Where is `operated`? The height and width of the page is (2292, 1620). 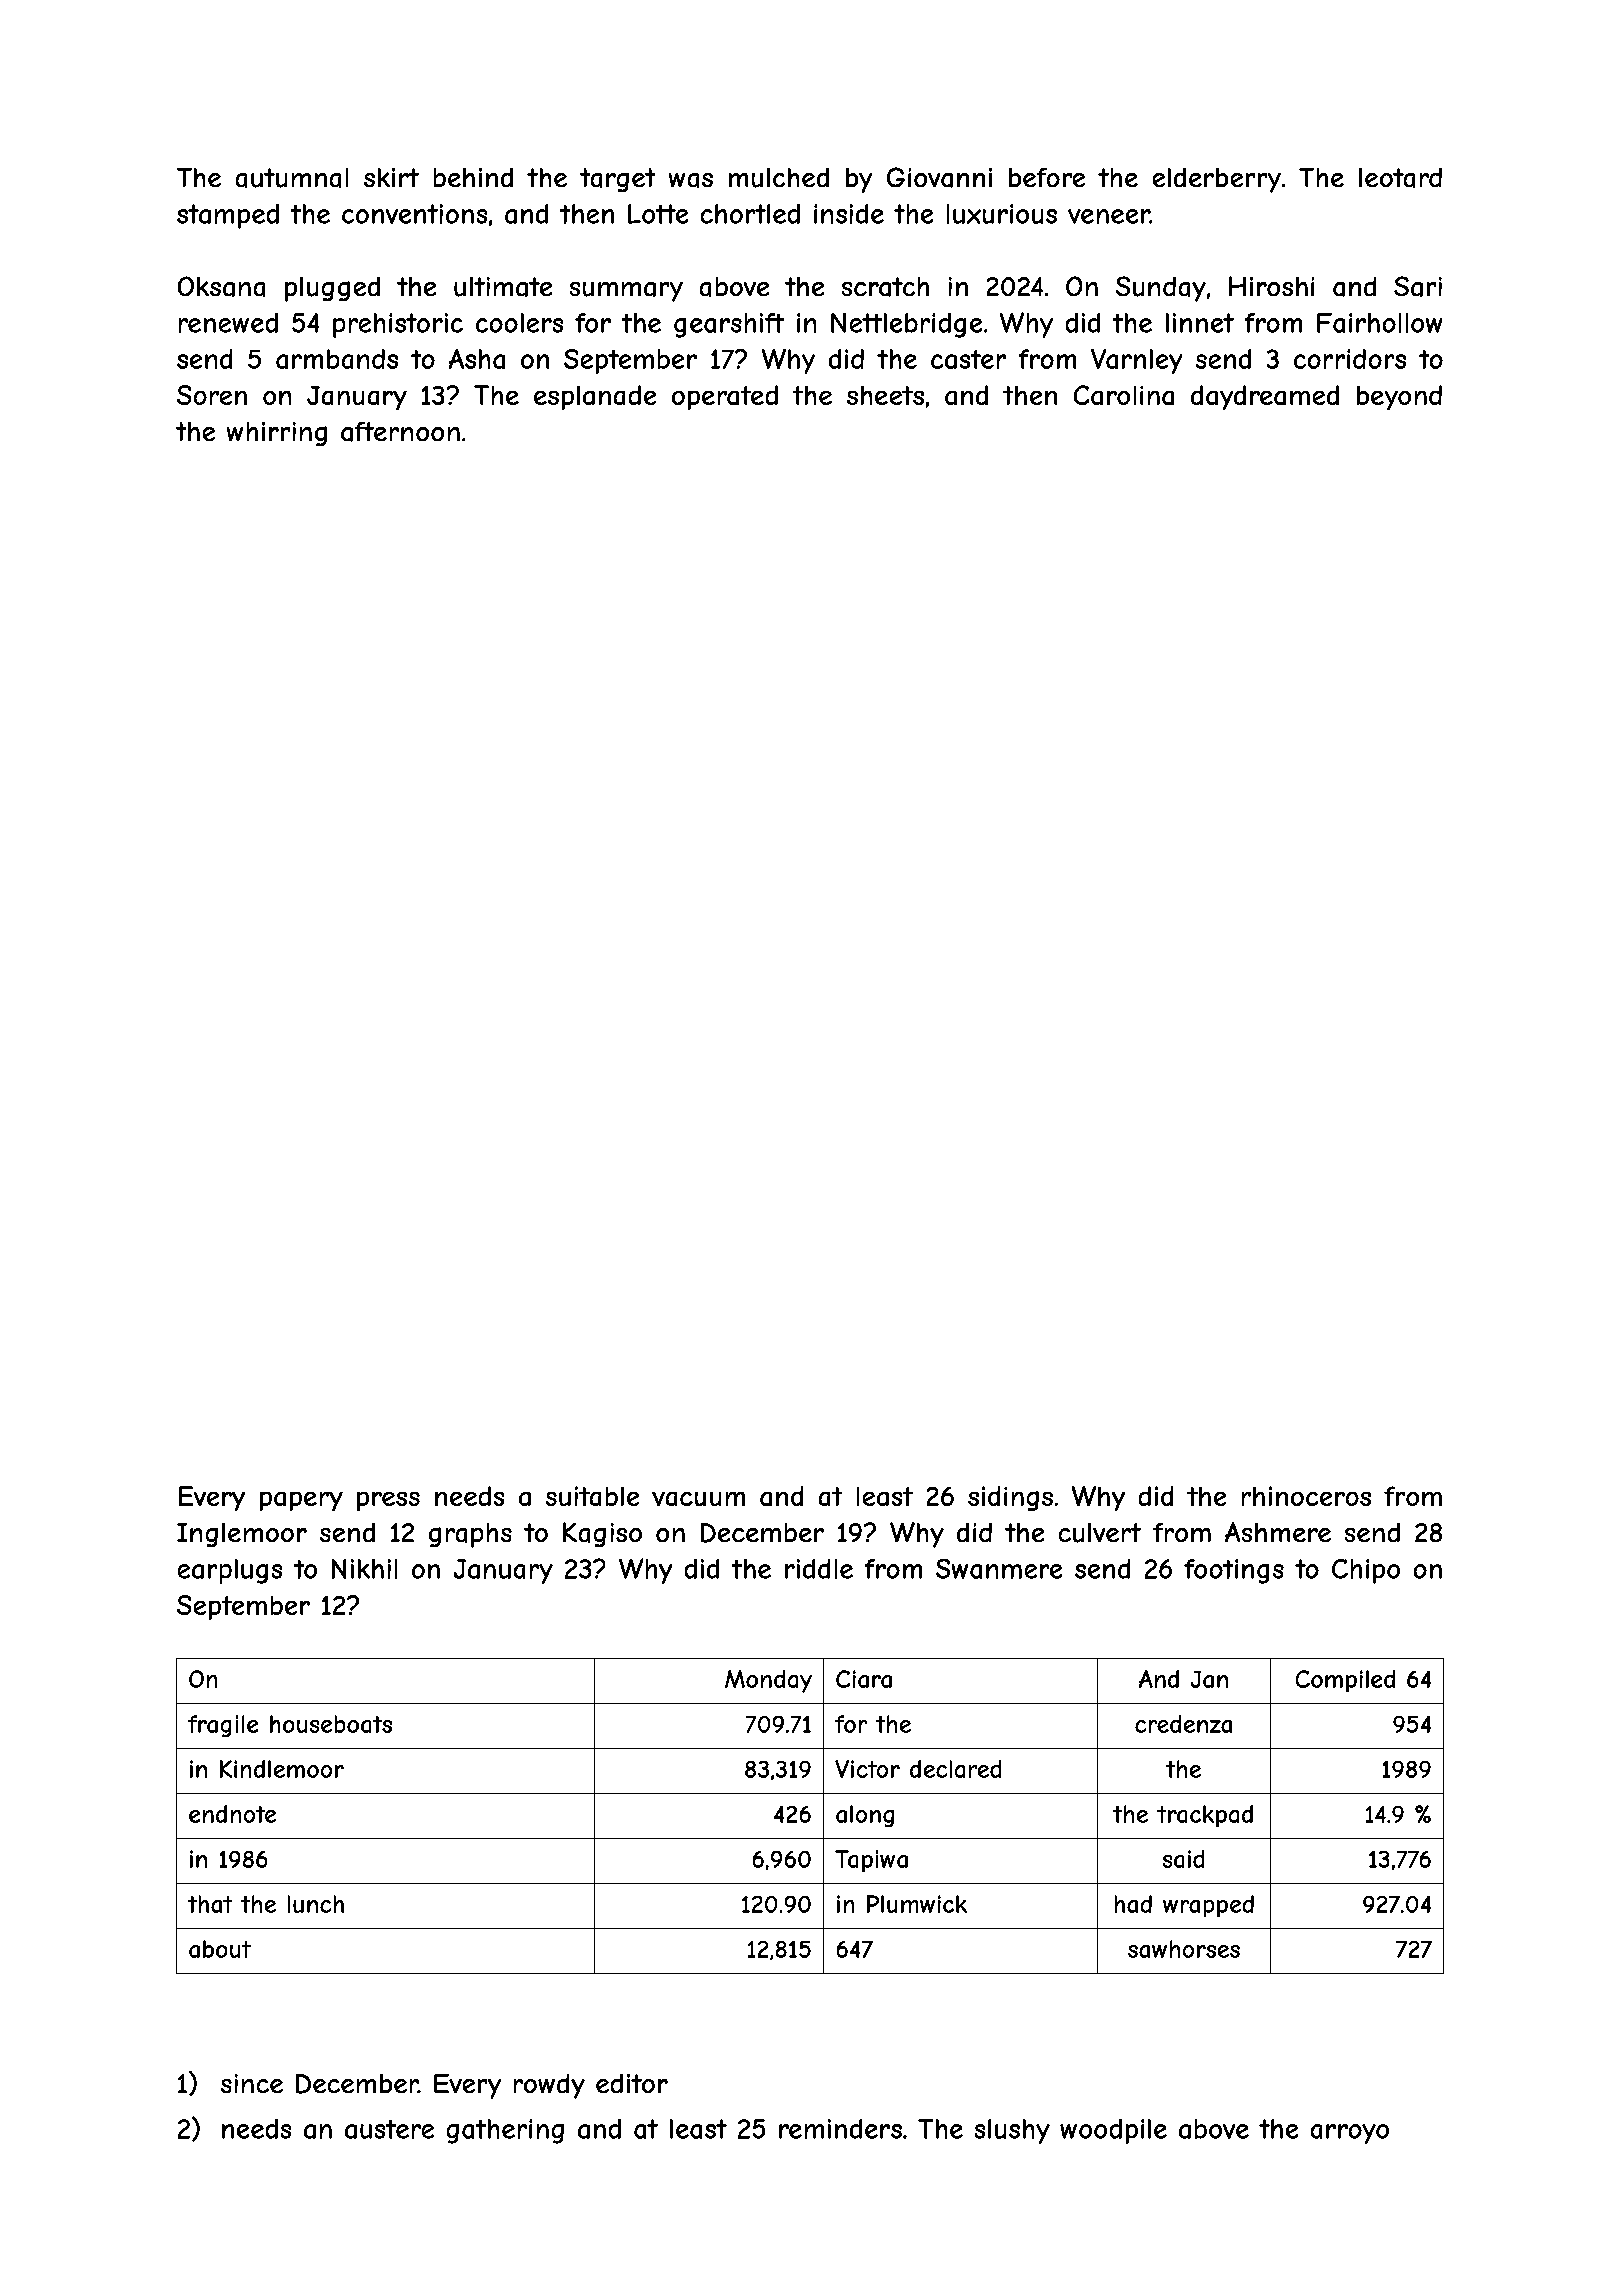
operated is located at coordinates (725, 397).
